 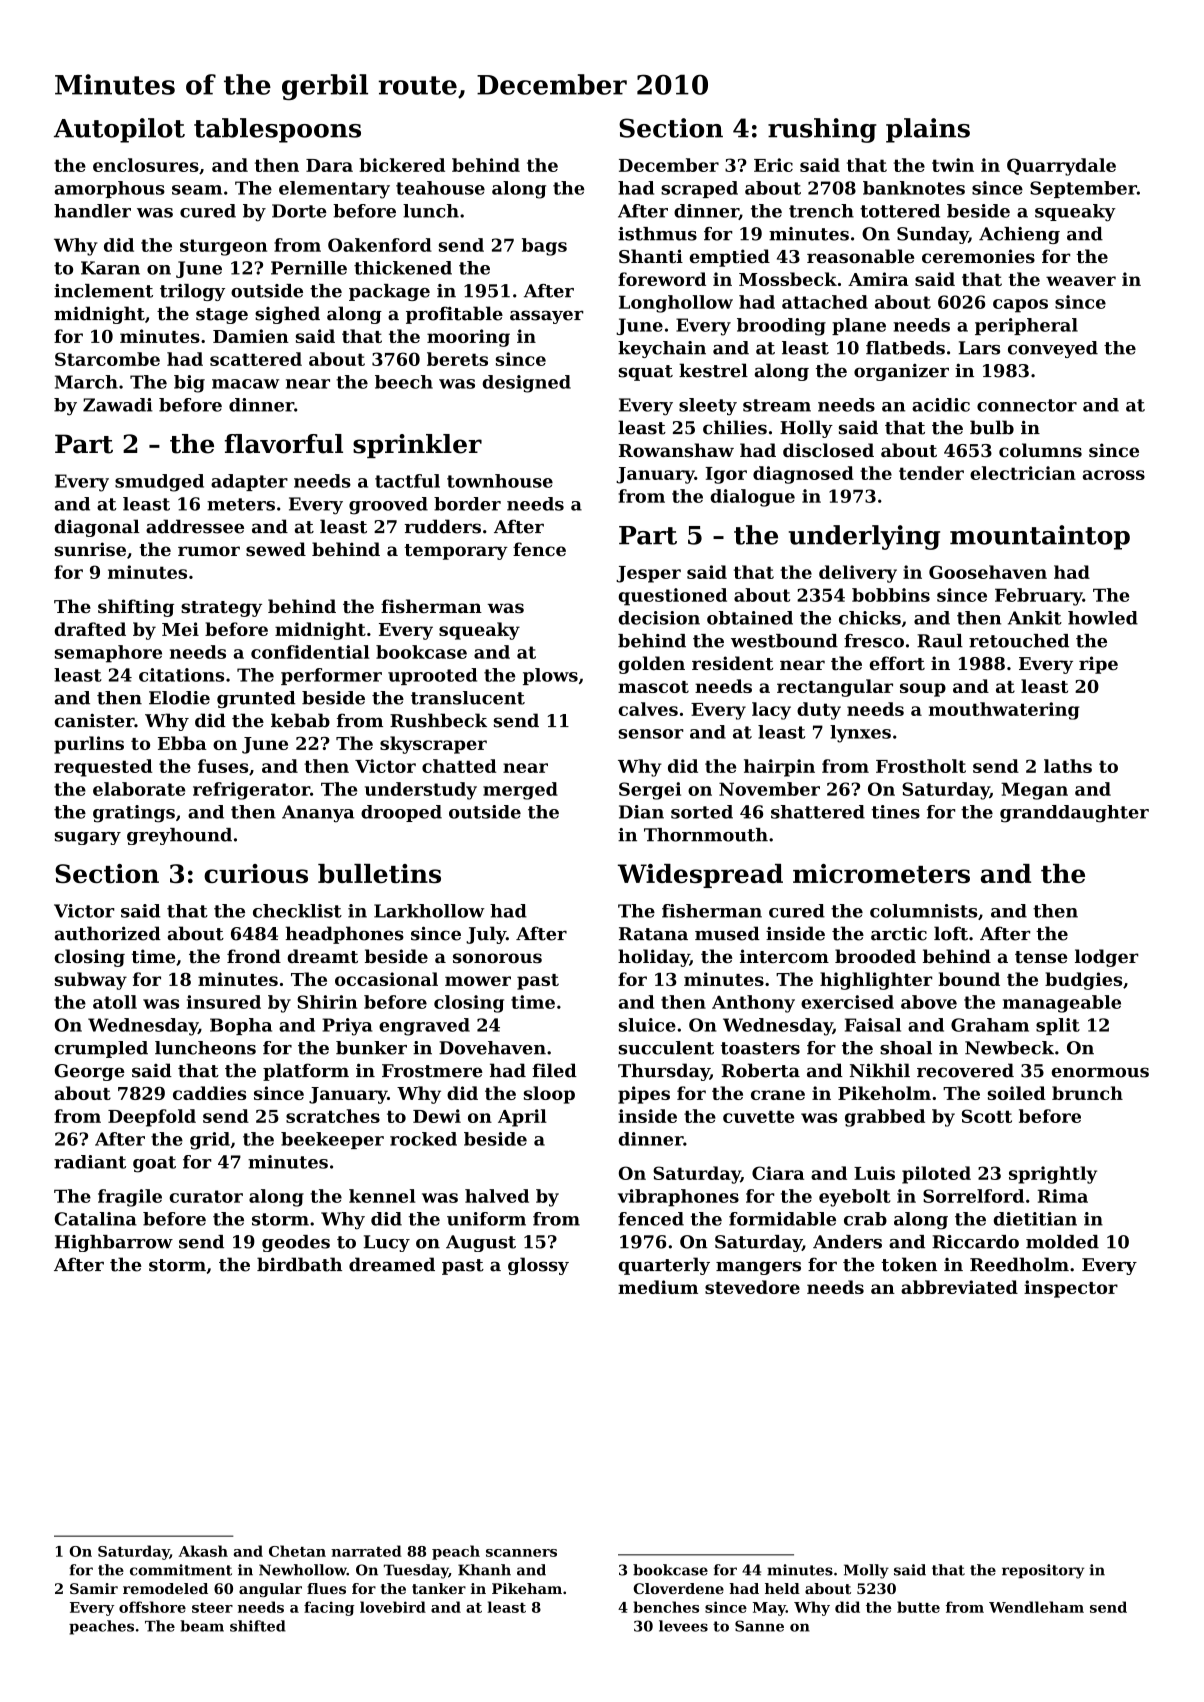 What do you see at coordinates (154, 1164) in the page?
I see `goat` at bounding box center [154, 1164].
